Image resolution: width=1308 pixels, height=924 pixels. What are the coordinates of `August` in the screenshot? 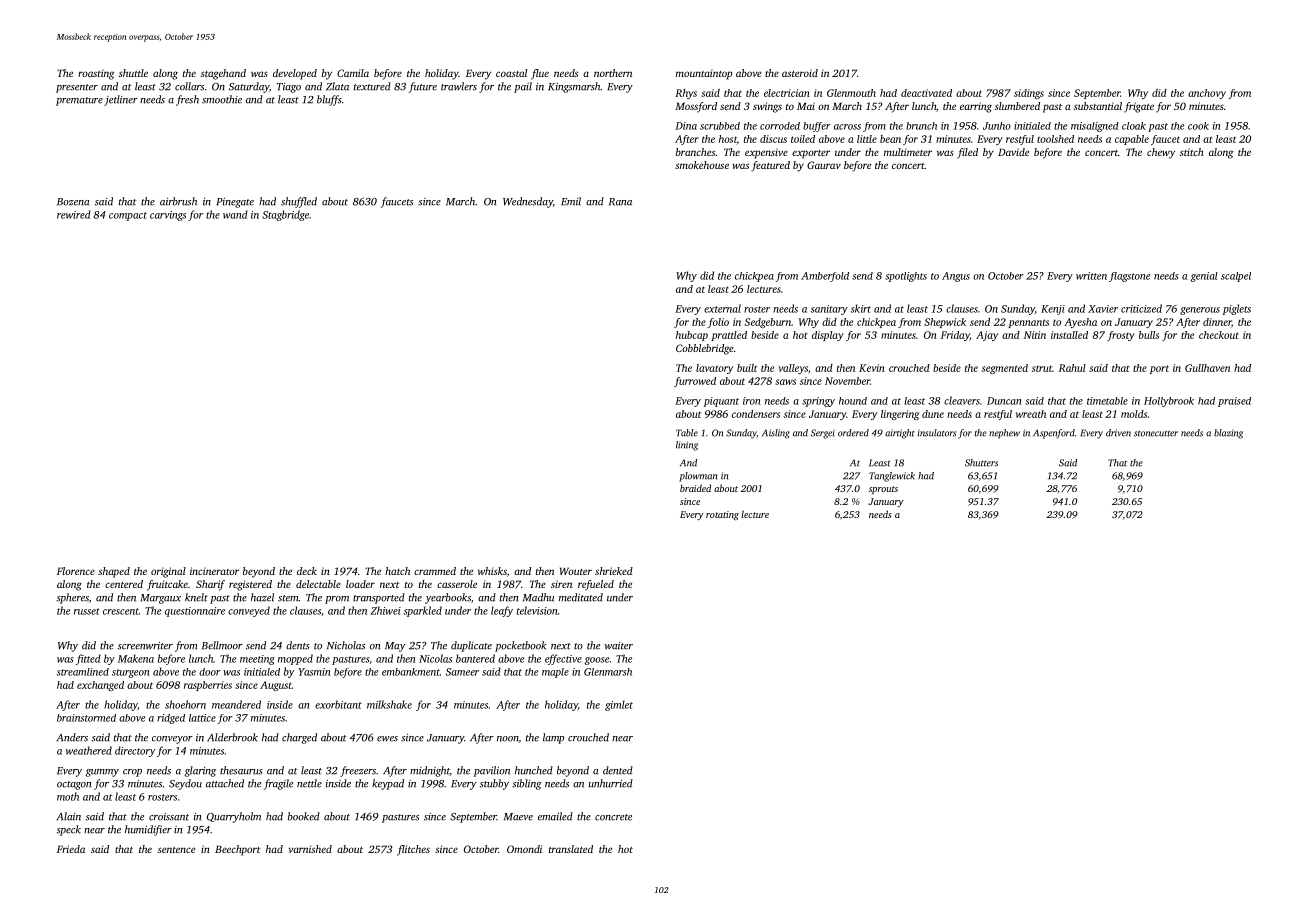 It's located at (276, 686).
